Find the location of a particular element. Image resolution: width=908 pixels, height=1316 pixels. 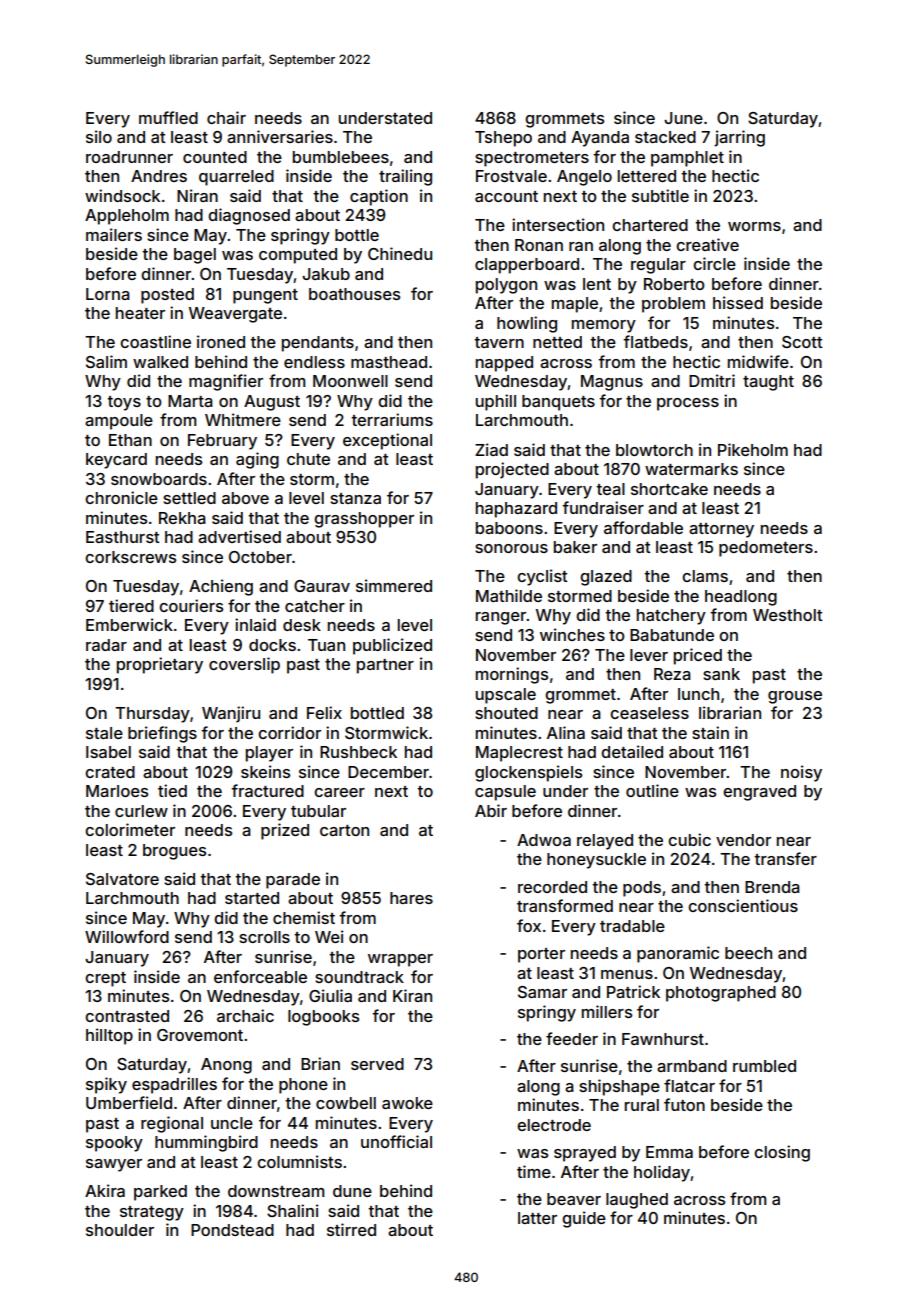

hilltop is located at coordinates (109, 1036).
